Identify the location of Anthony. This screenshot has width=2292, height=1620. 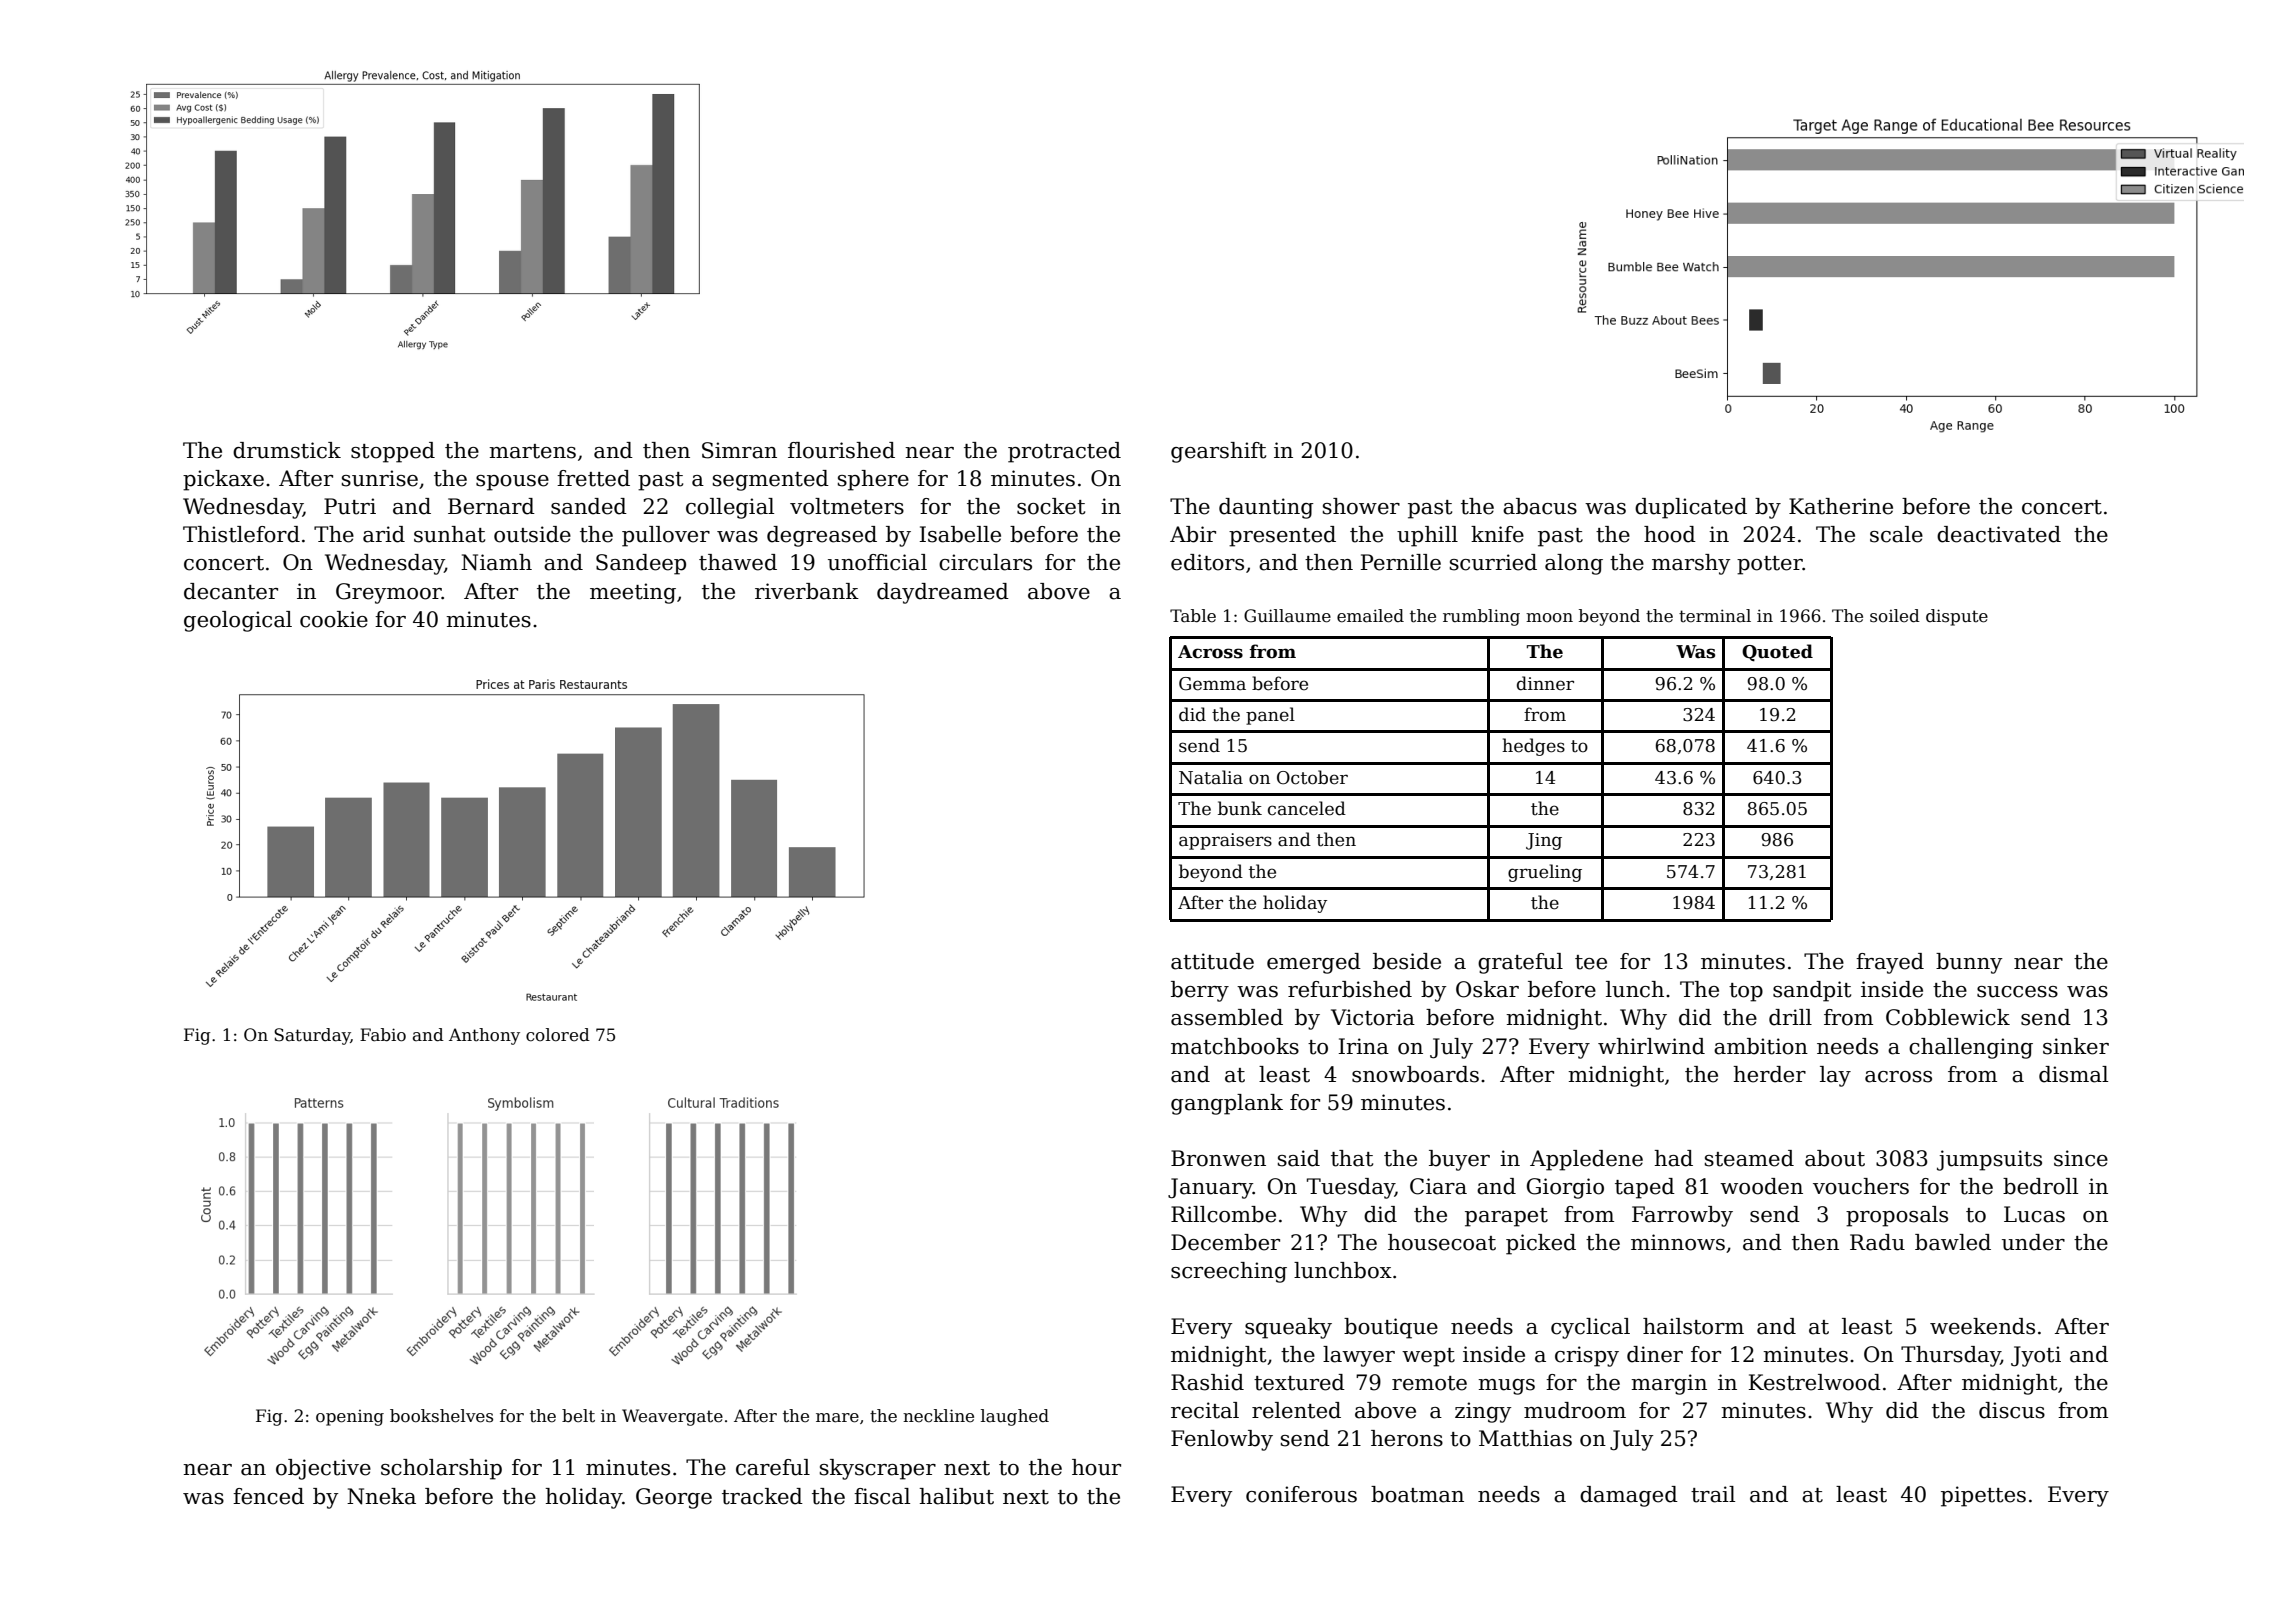
(484, 1036).
